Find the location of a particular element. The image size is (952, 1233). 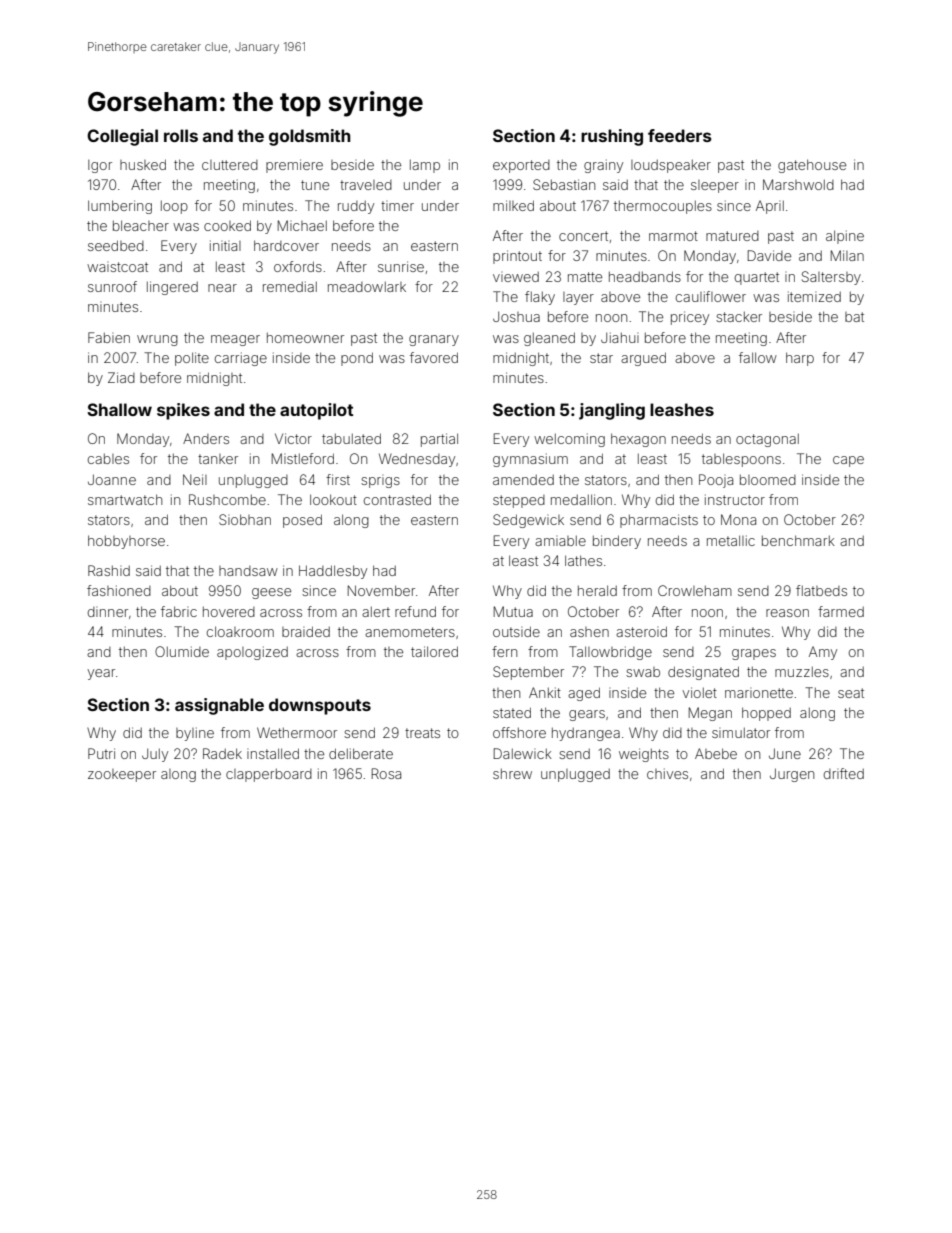

pond is located at coordinates (357, 359).
